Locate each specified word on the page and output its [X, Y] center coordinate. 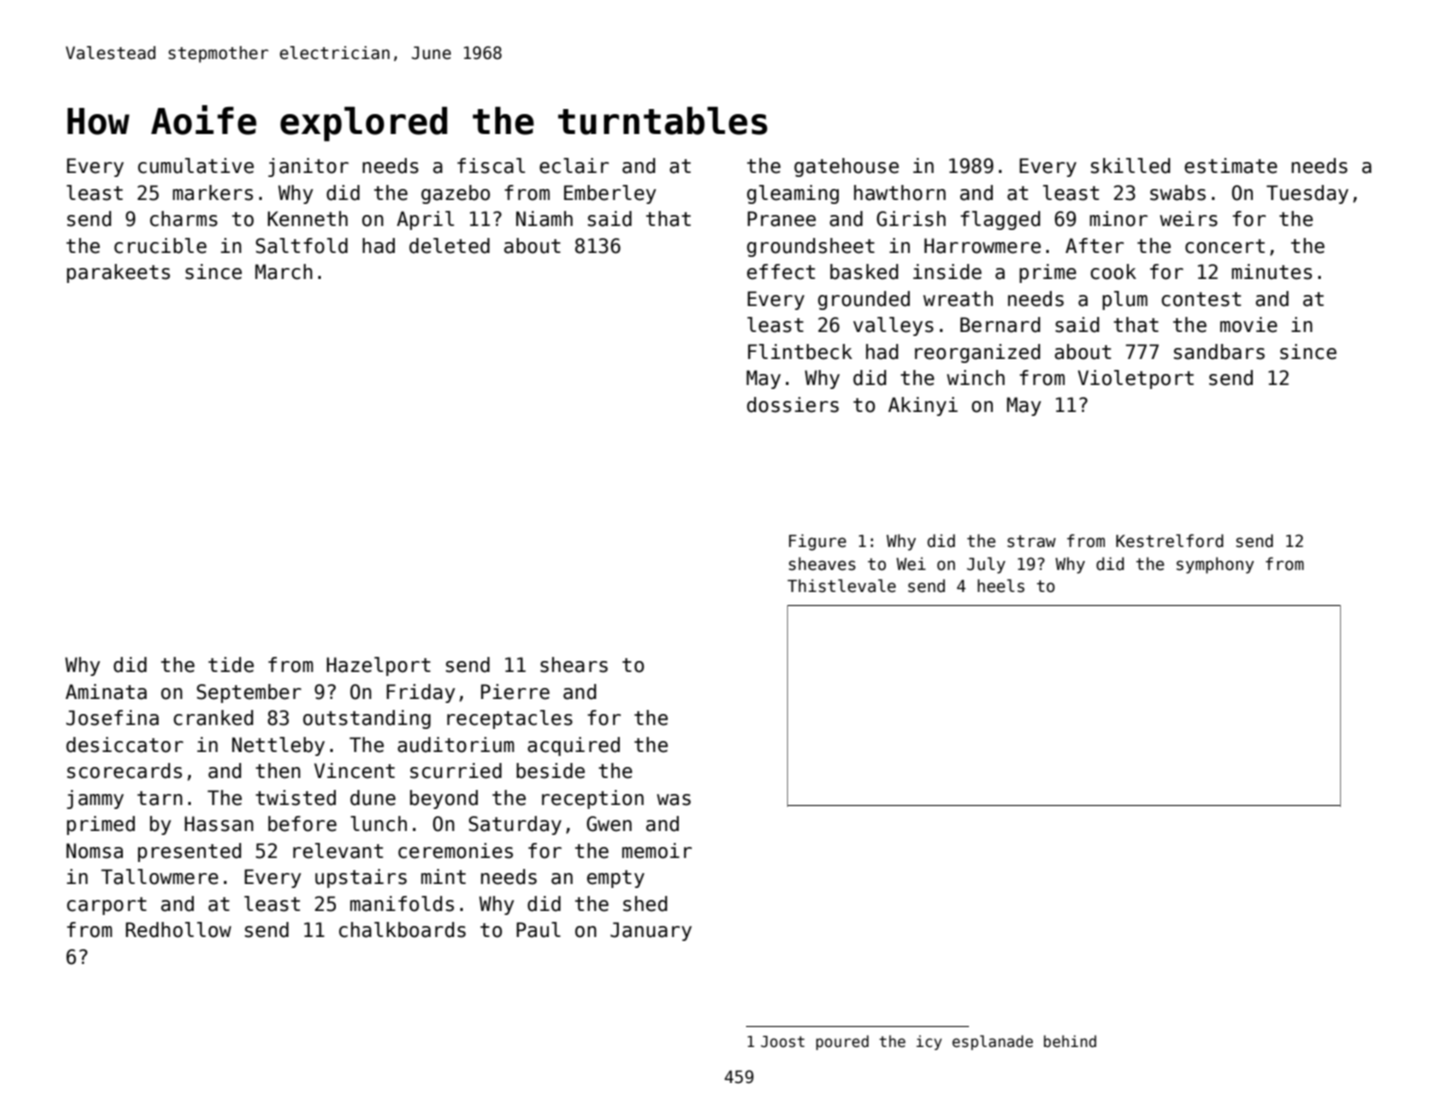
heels [1001, 586]
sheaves [822, 564]
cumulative [196, 166]
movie [1248, 325]
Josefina [112, 718]
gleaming [793, 194]
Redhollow [178, 930]
